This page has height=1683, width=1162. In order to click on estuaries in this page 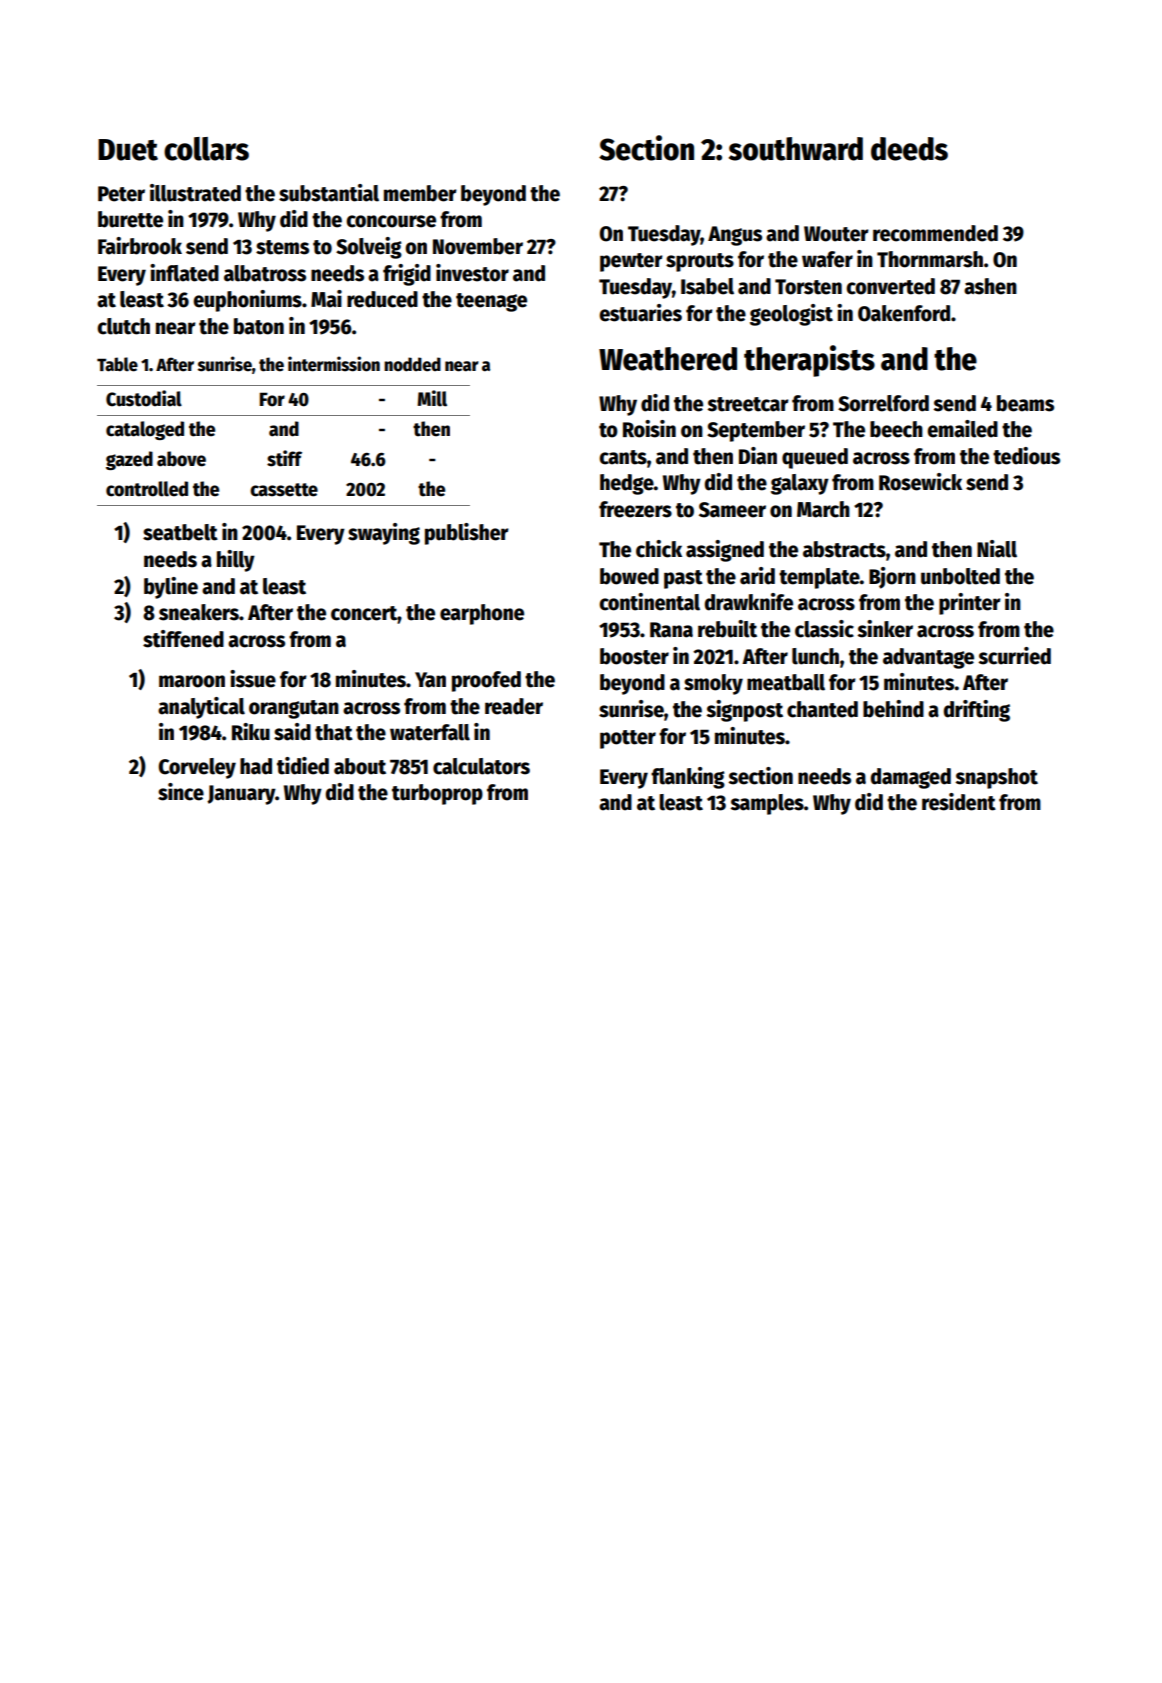, I will do `click(640, 313)`.
